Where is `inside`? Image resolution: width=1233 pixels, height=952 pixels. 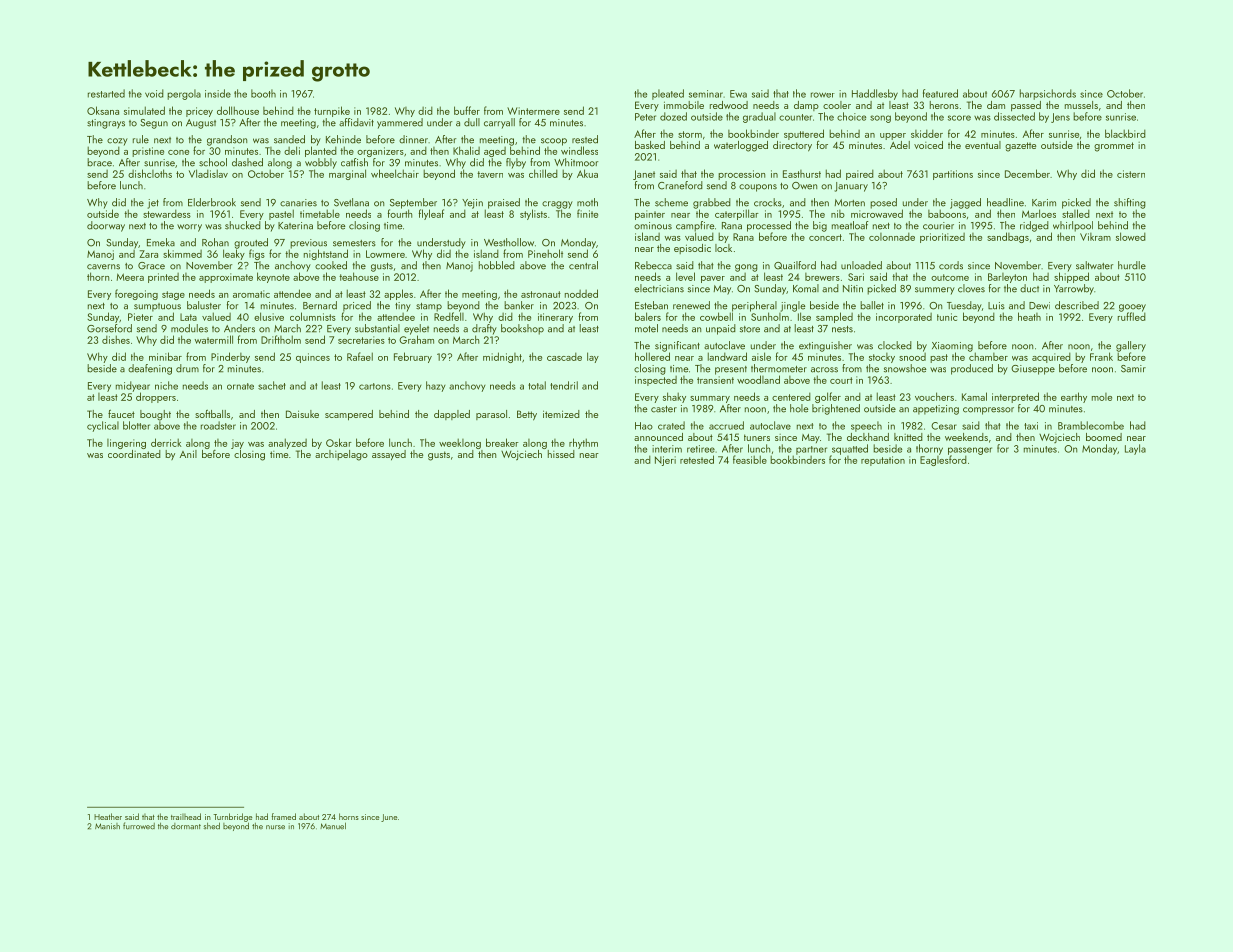
inside is located at coordinates (218, 93).
